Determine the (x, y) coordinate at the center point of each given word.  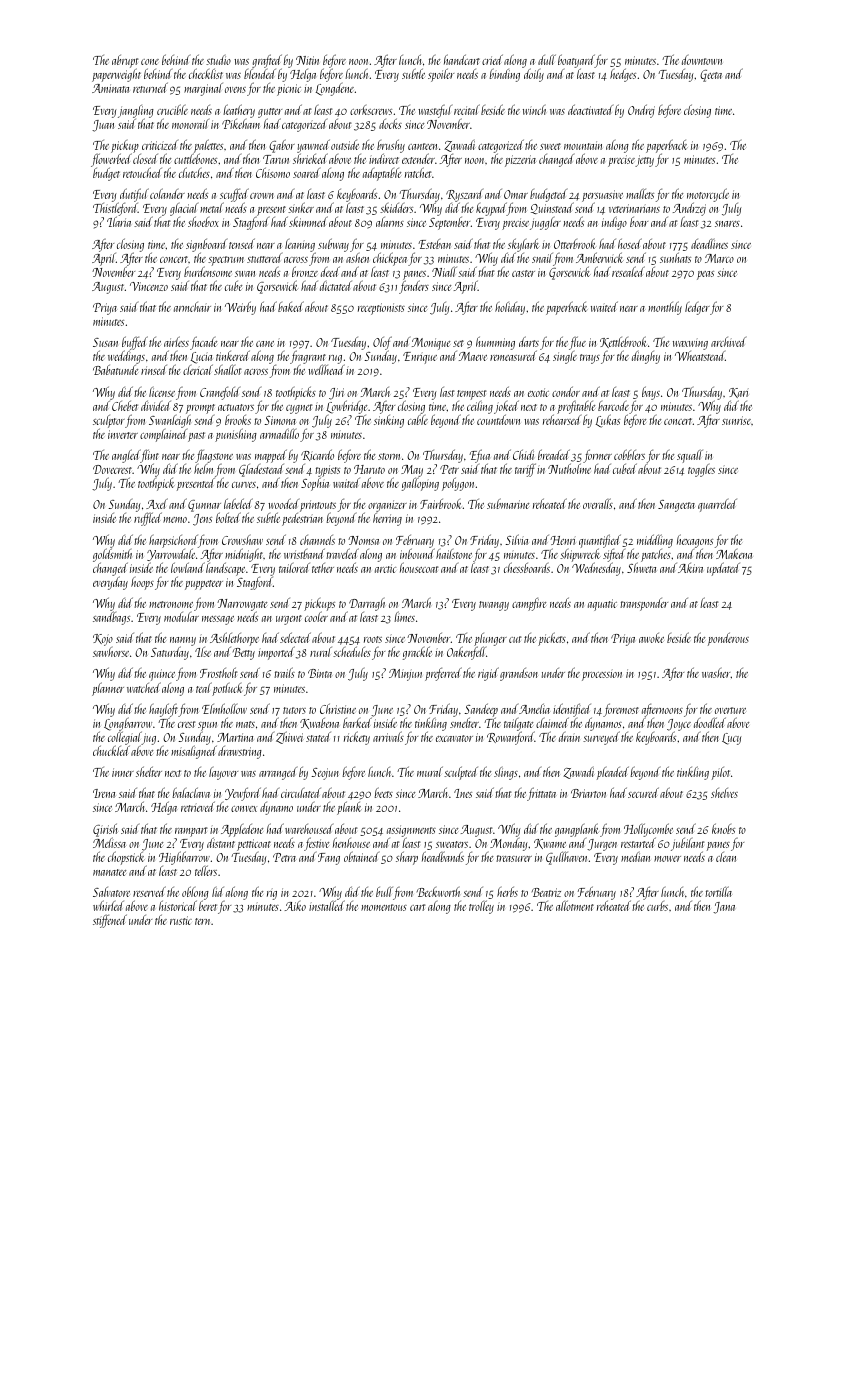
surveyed (601, 738)
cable (418, 419)
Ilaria (119, 222)
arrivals (388, 736)
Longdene (335, 89)
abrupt (125, 62)
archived (728, 342)
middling (655, 541)
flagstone (214, 456)
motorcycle (708, 195)
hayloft (163, 710)
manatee (109, 872)
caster (523, 273)
